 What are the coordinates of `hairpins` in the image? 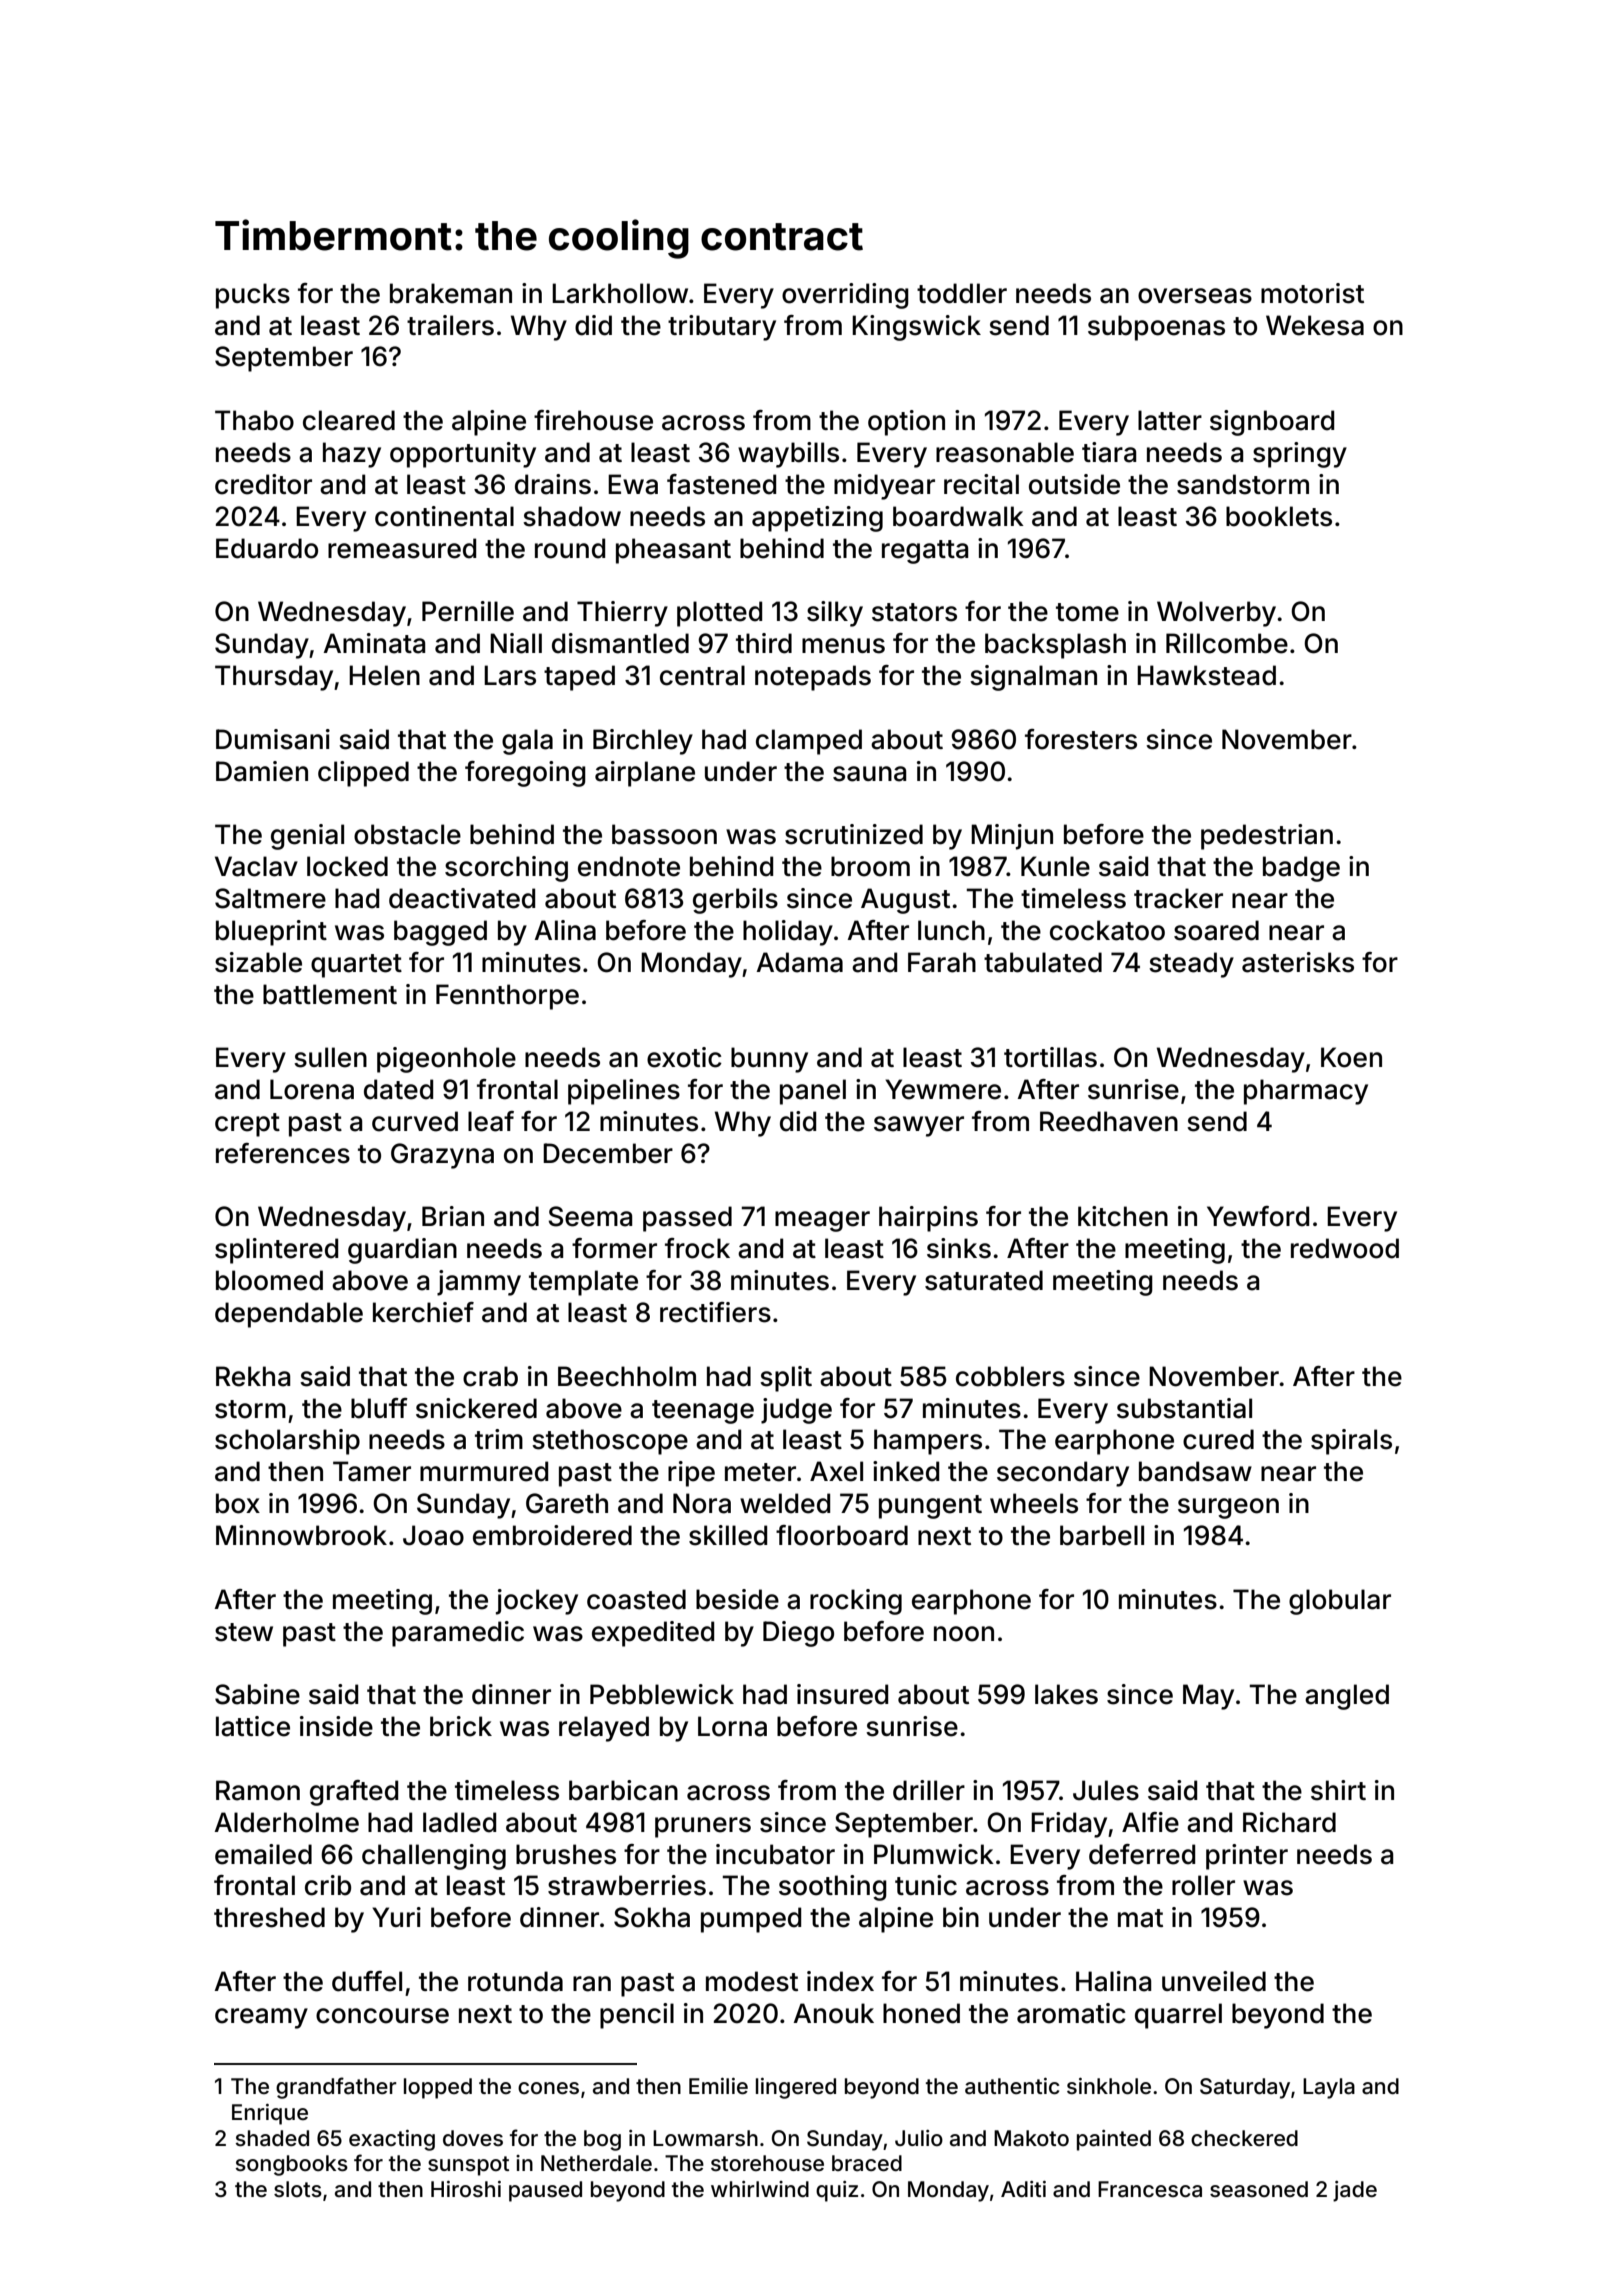 It's located at (928, 1219).
